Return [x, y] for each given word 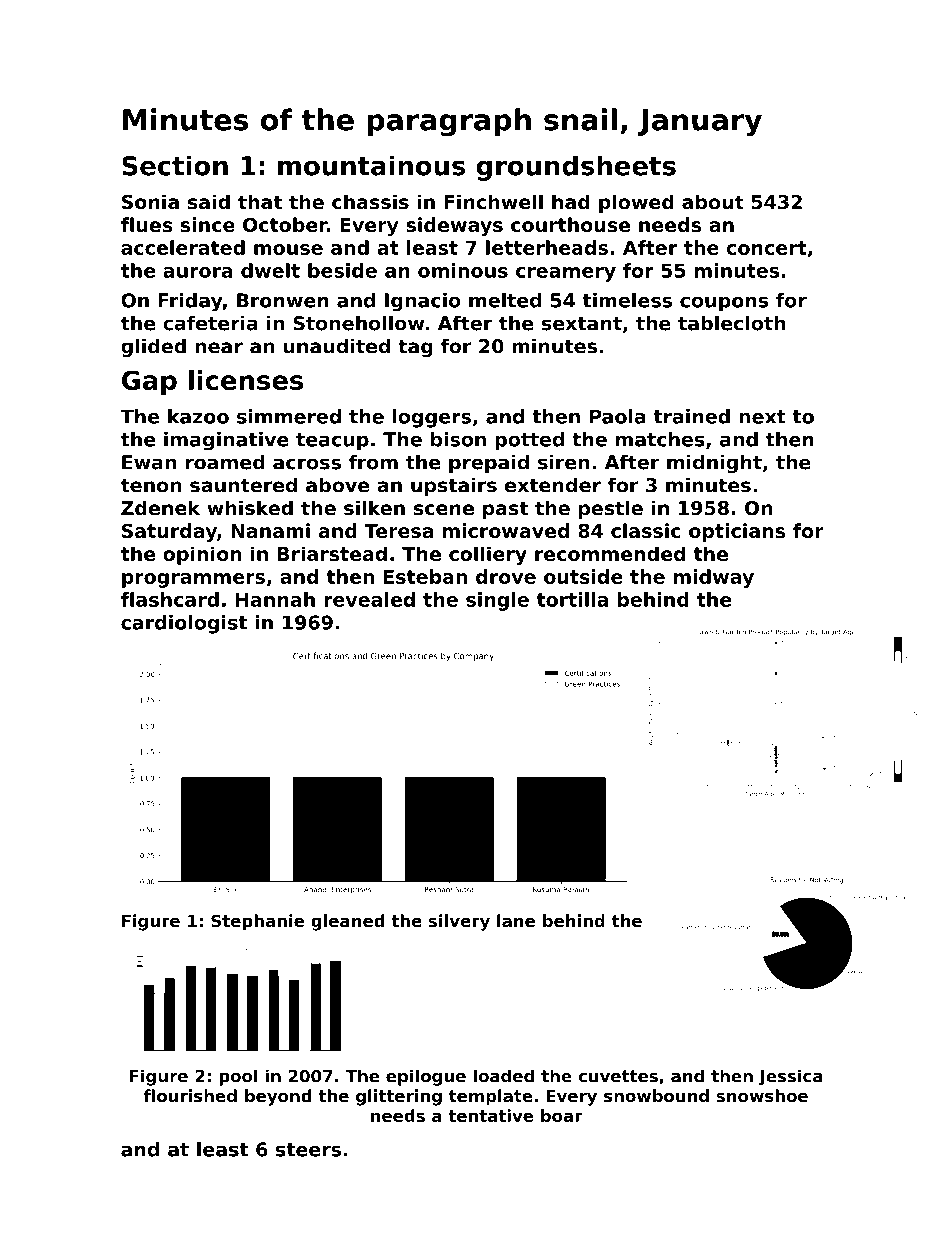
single [497, 601]
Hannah [275, 599]
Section [175, 165]
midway [714, 578]
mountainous [371, 165]
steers [308, 1150]
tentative [490, 1115]
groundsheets [576, 168]
